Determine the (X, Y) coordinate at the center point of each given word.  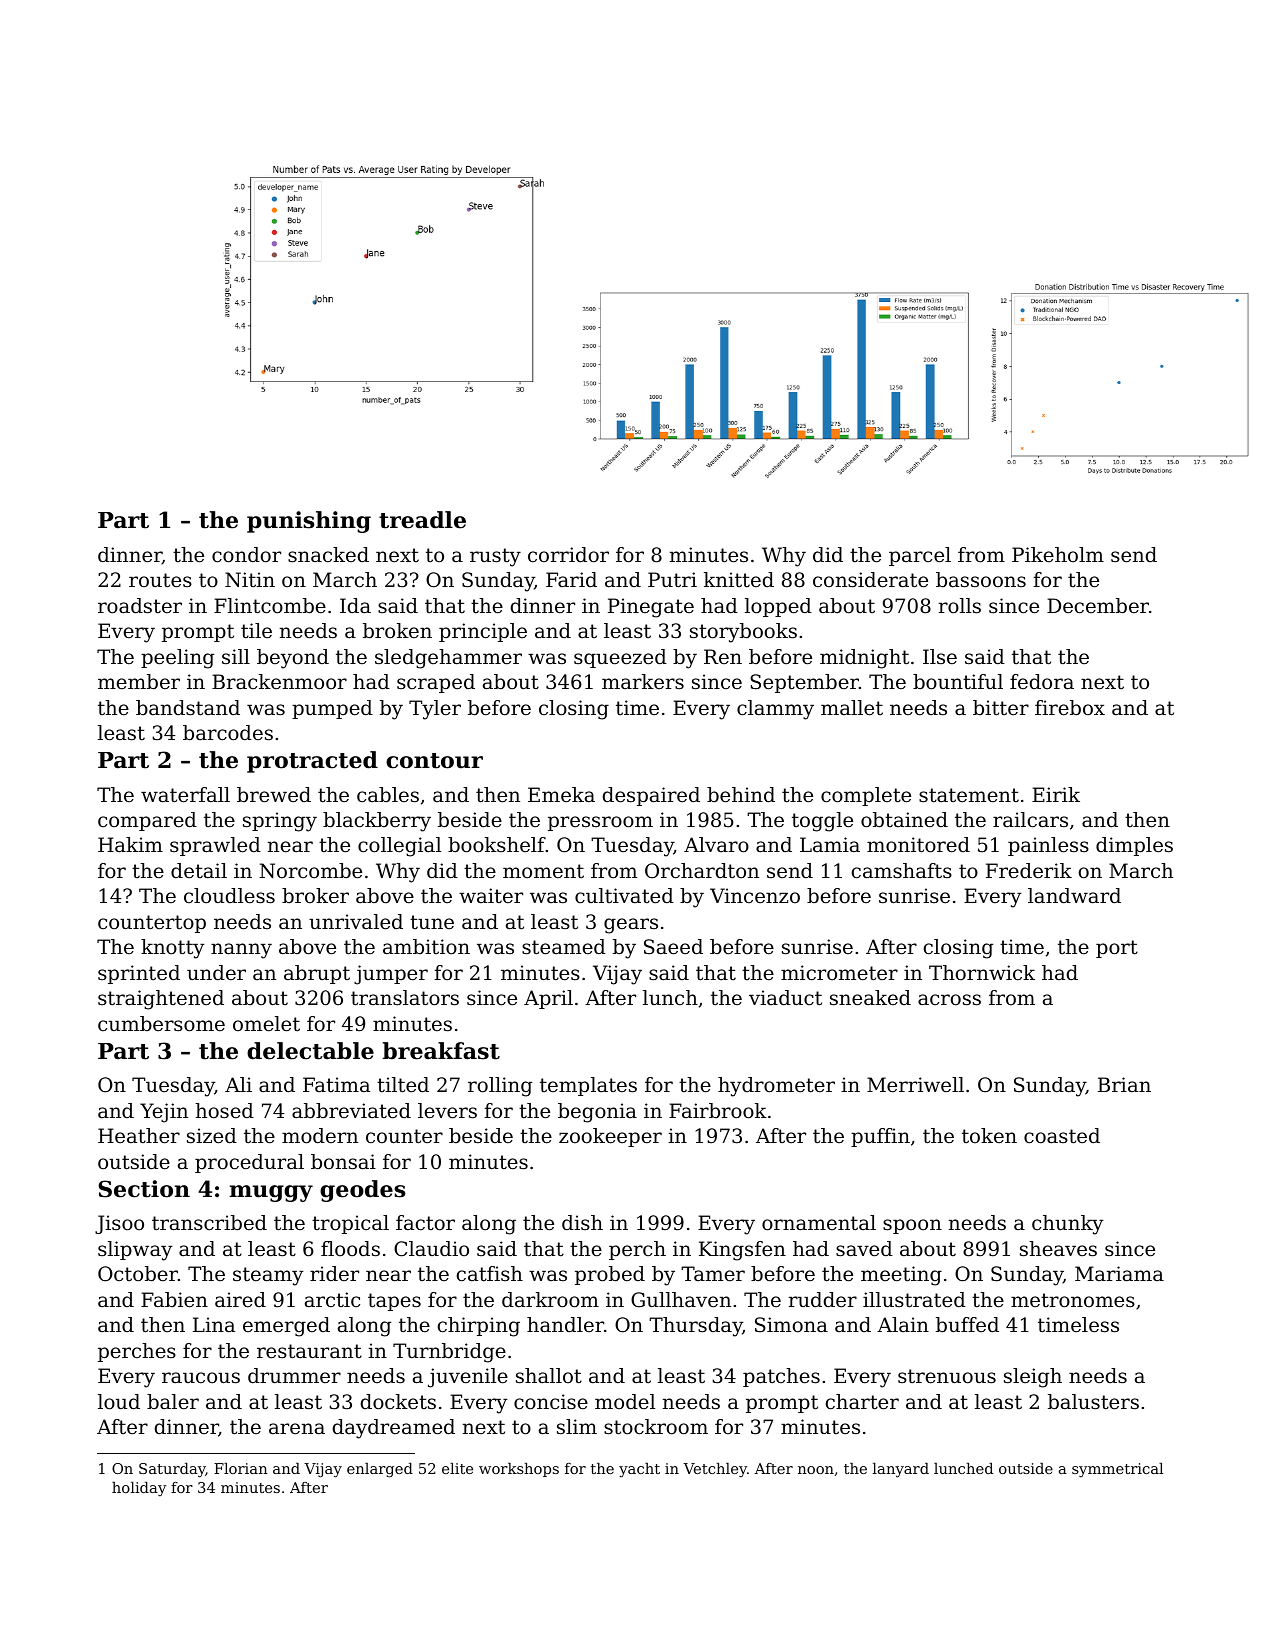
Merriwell (915, 1085)
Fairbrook (718, 1111)
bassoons (981, 580)
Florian (241, 1468)
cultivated (624, 896)
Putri (672, 579)
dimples (1134, 846)
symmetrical (1117, 1470)
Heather (139, 1136)
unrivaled (356, 922)
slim (577, 1427)
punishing (309, 522)
